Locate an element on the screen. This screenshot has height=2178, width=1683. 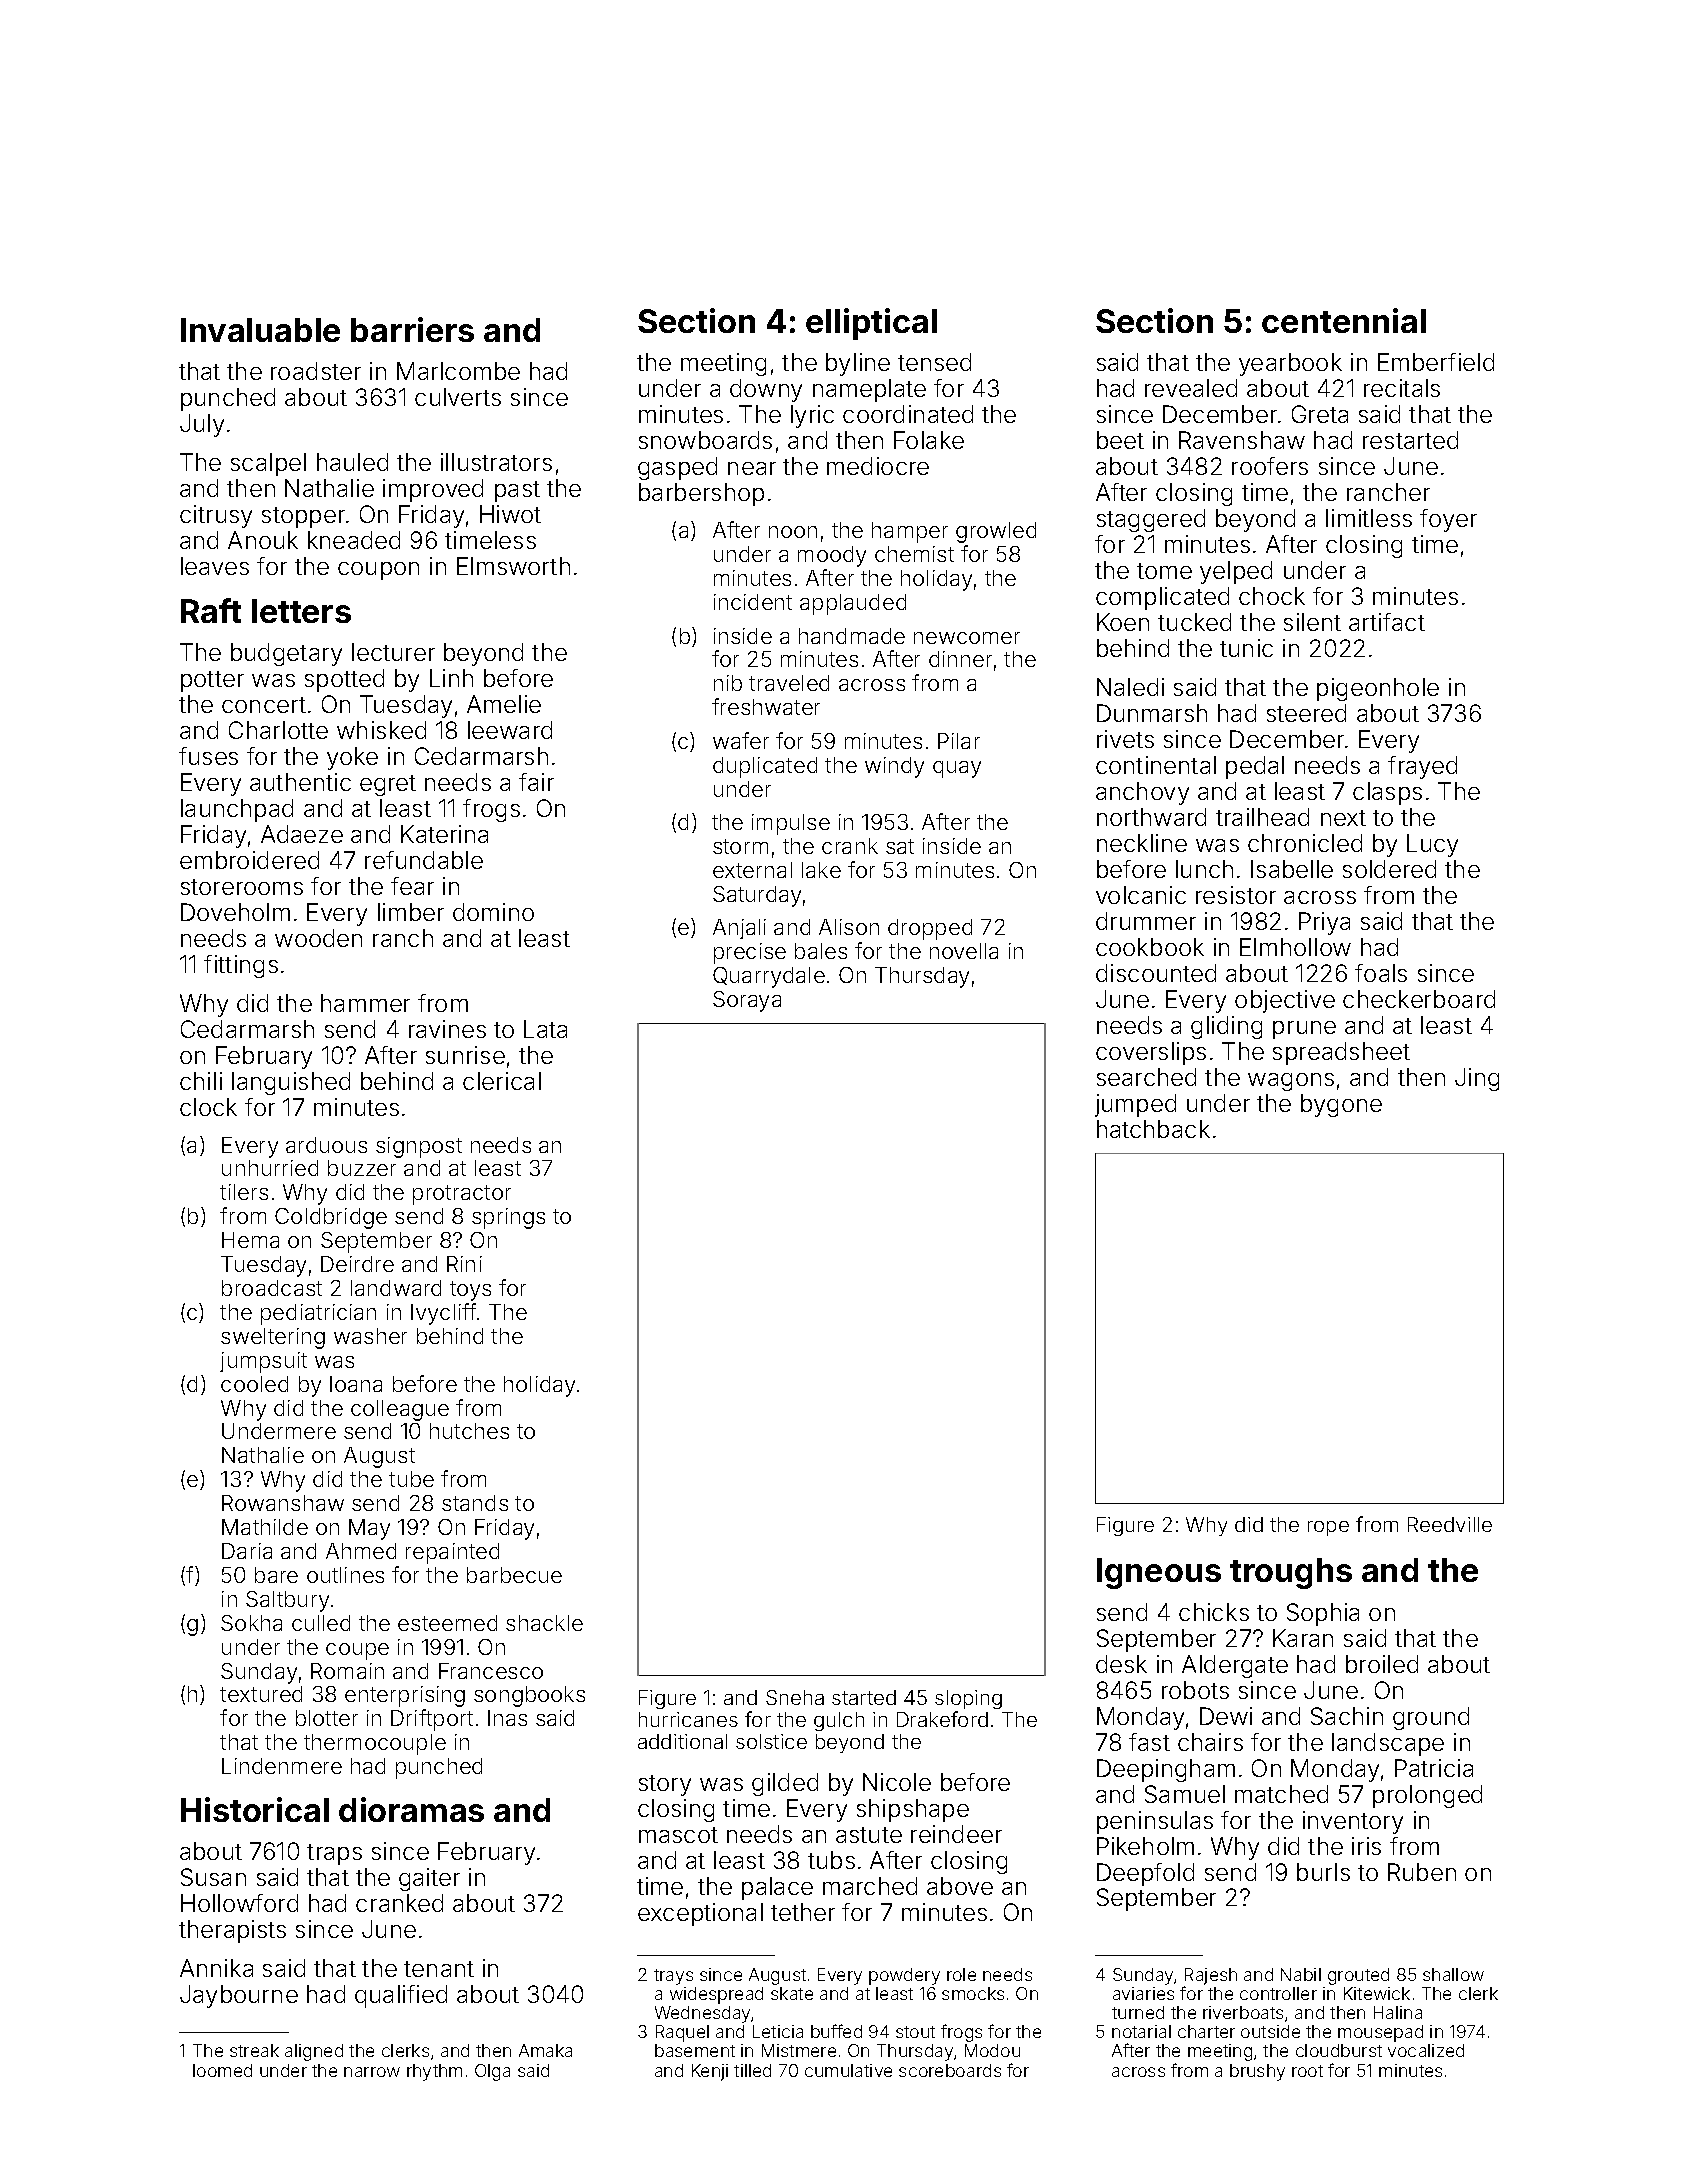
tubs is located at coordinates (831, 1860).
